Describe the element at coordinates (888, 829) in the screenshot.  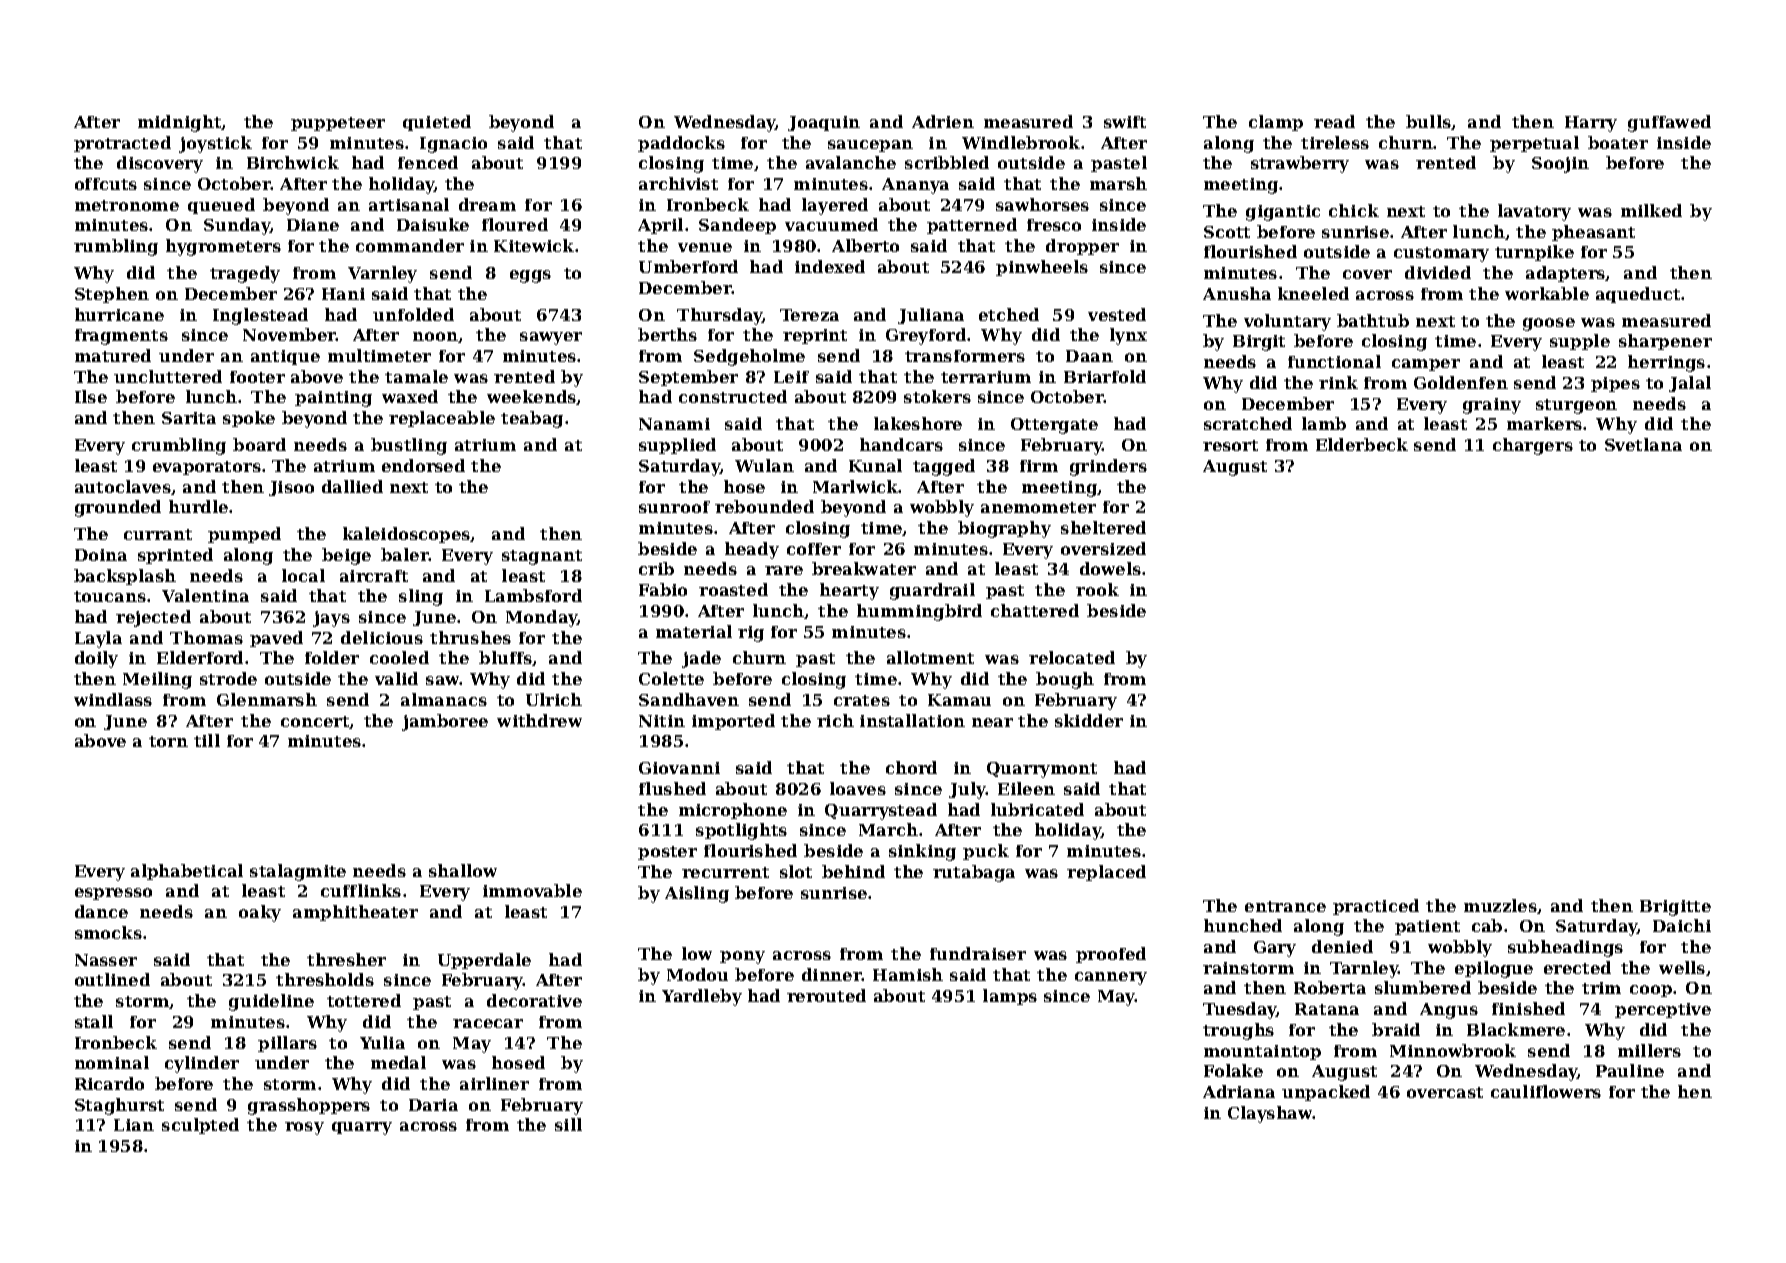
I see `March` at that location.
